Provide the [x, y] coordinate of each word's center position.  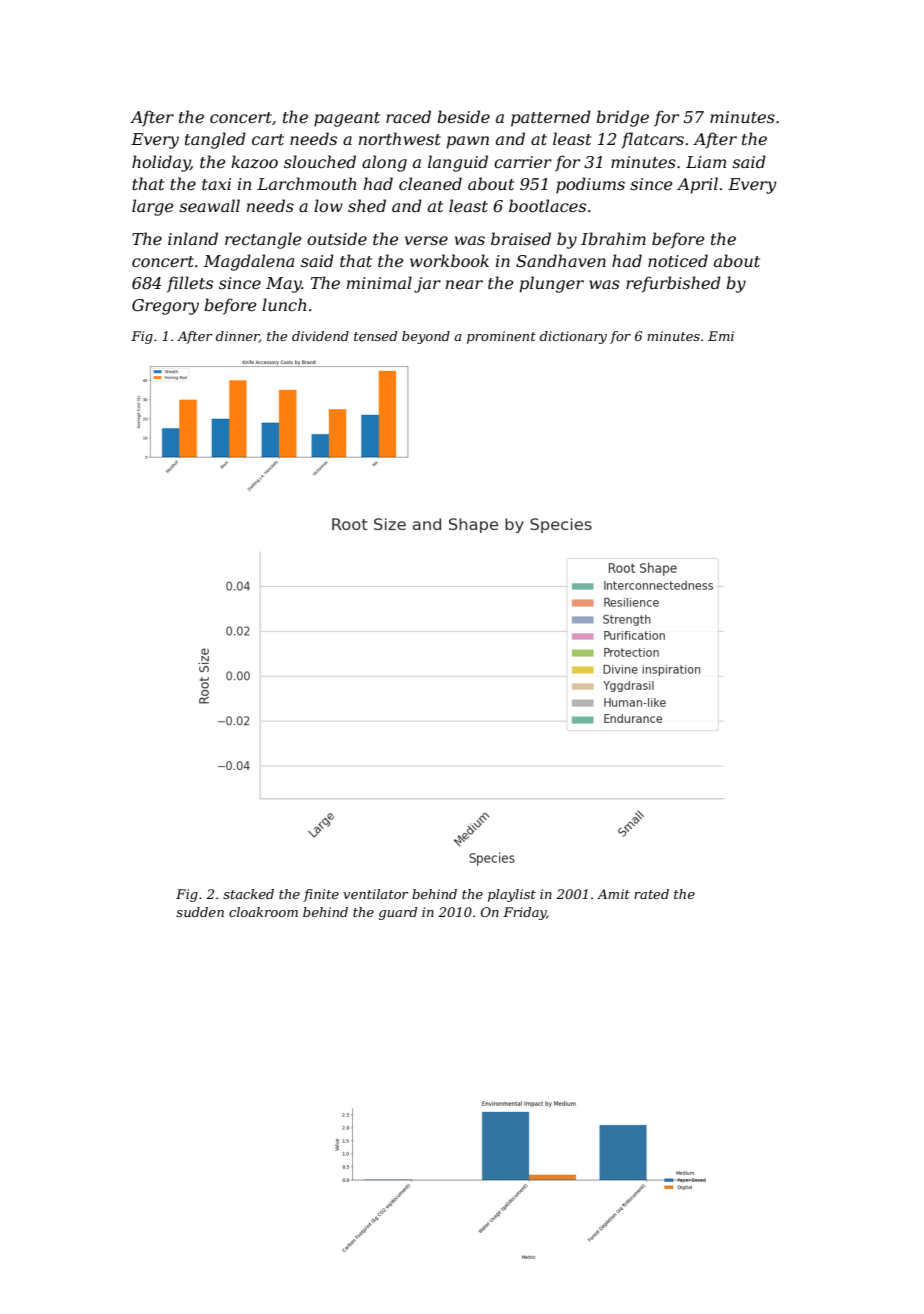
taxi [216, 184]
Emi [721, 336]
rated [651, 894]
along [384, 163]
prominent [501, 337]
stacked [248, 894]
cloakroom [263, 912]
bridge [622, 118]
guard [398, 913]
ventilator [375, 894]
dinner [237, 337]
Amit [613, 894]
